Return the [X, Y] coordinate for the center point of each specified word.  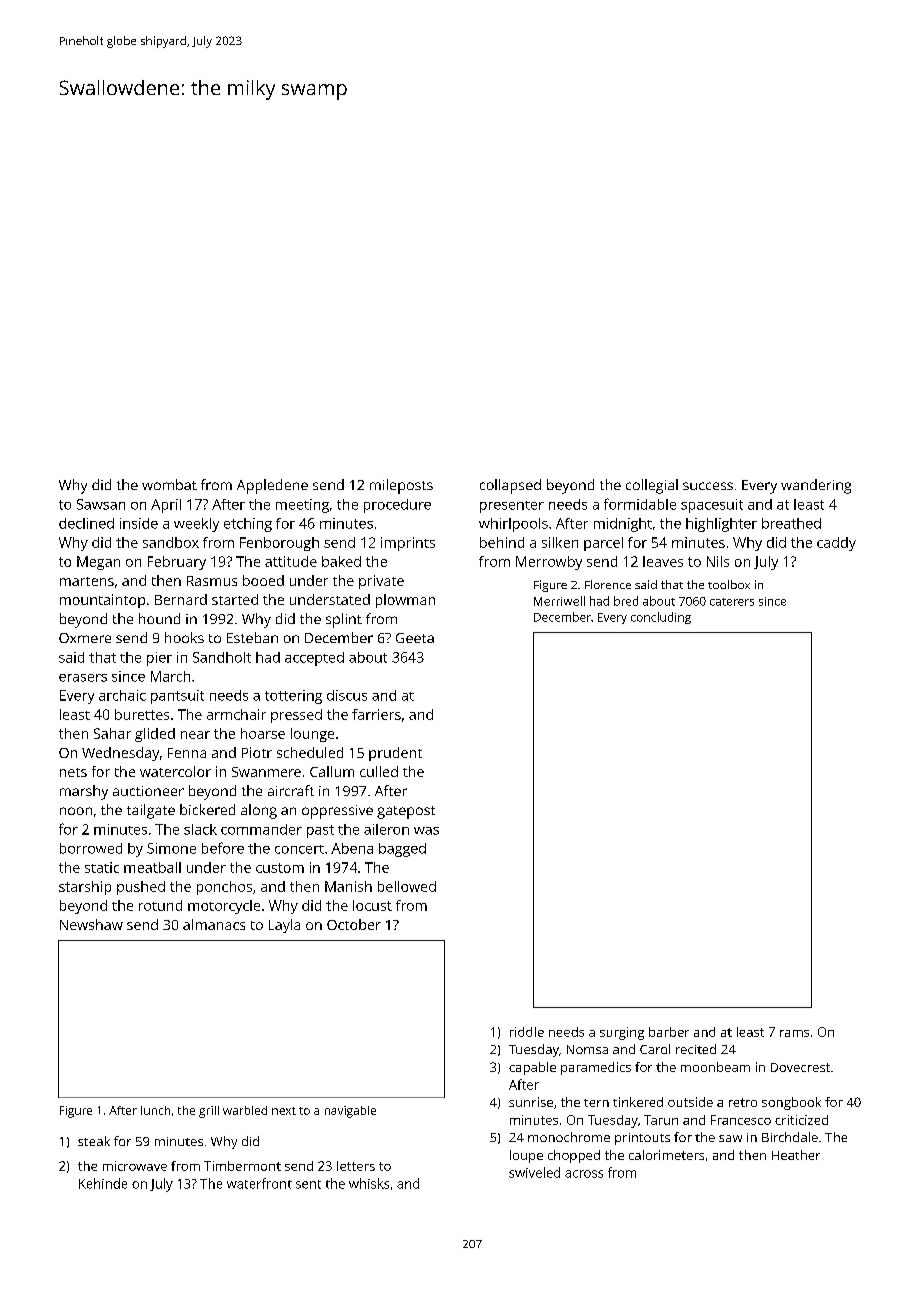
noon [76, 811]
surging [622, 1033]
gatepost [406, 812]
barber [669, 1032]
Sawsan [101, 504]
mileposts [401, 486]
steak [94, 1141]
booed [263, 580]
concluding [661, 618]
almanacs [214, 924]
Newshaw [91, 924]
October [354, 924]
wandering [816, 486]
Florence [608, 584]
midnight [623, 525]
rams [794, 1033]
